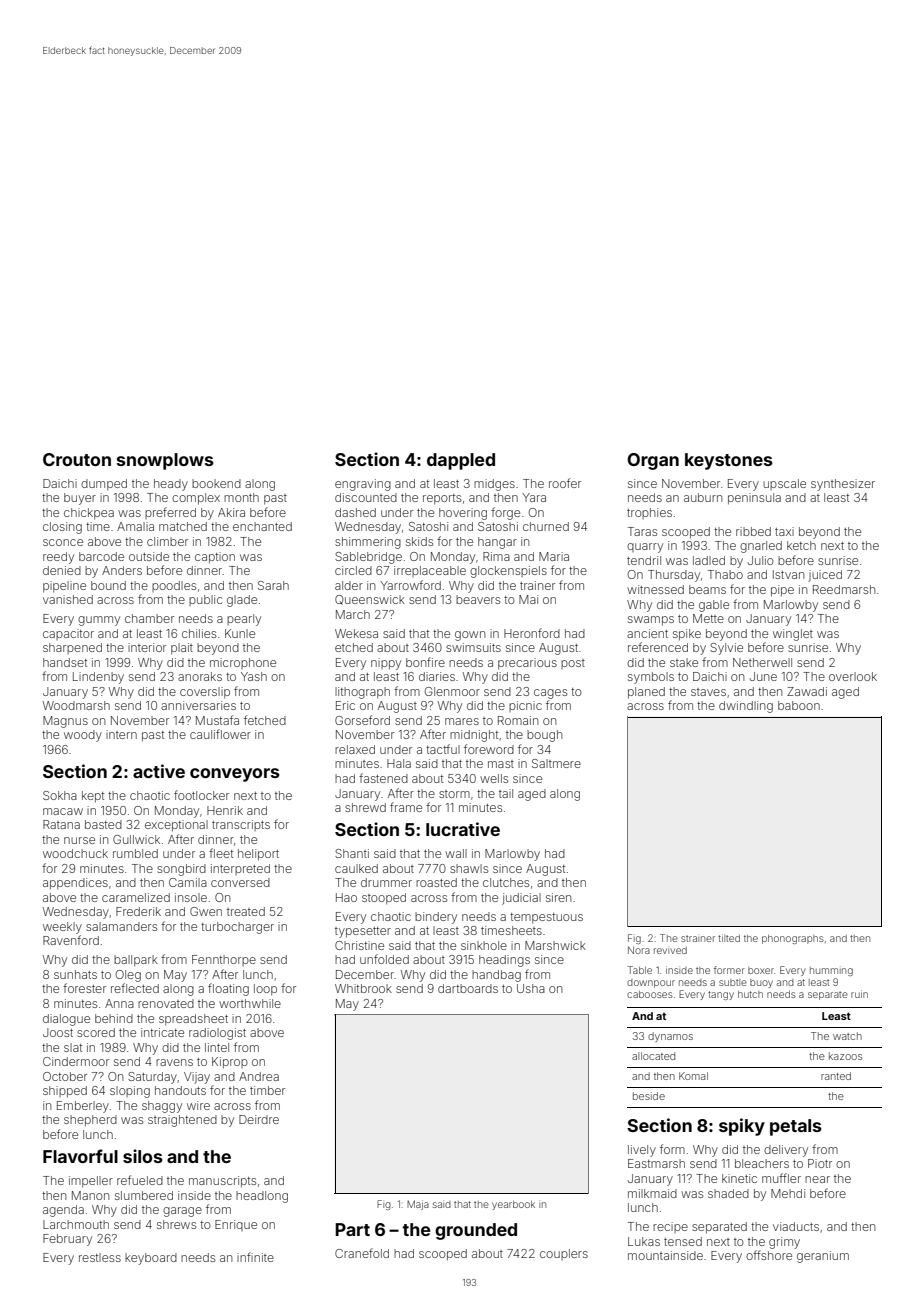 The image size is (924, 1308). What do you see at coordinates (183, 526) in the screenshot?
I see `matched` at bounding box center [183, 526].
